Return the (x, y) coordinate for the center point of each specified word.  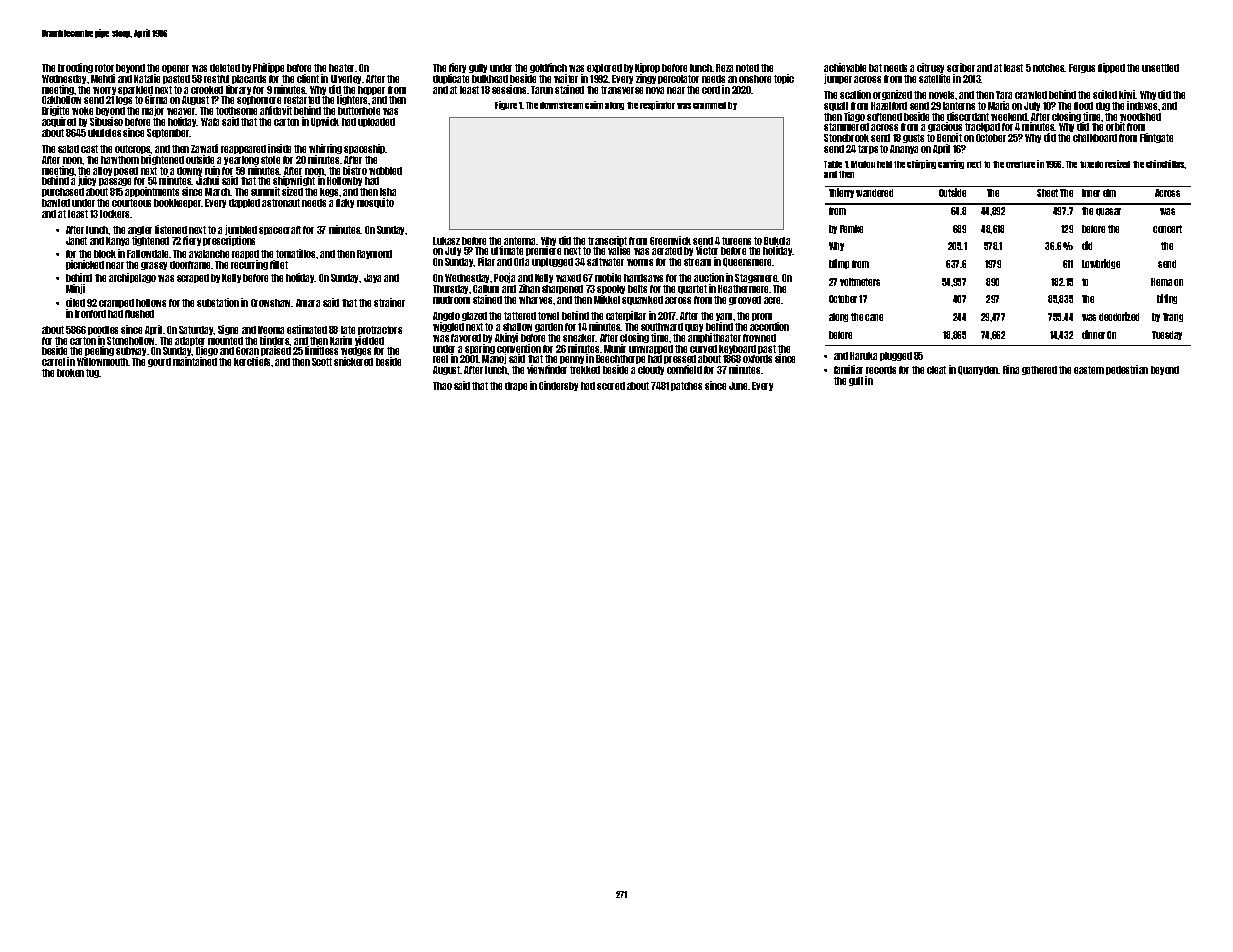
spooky (611, 289)
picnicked (85, 265)
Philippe (268, 68)
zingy (646, 79)
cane (874, 317)
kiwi (1127, 94)
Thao (442, 386)
